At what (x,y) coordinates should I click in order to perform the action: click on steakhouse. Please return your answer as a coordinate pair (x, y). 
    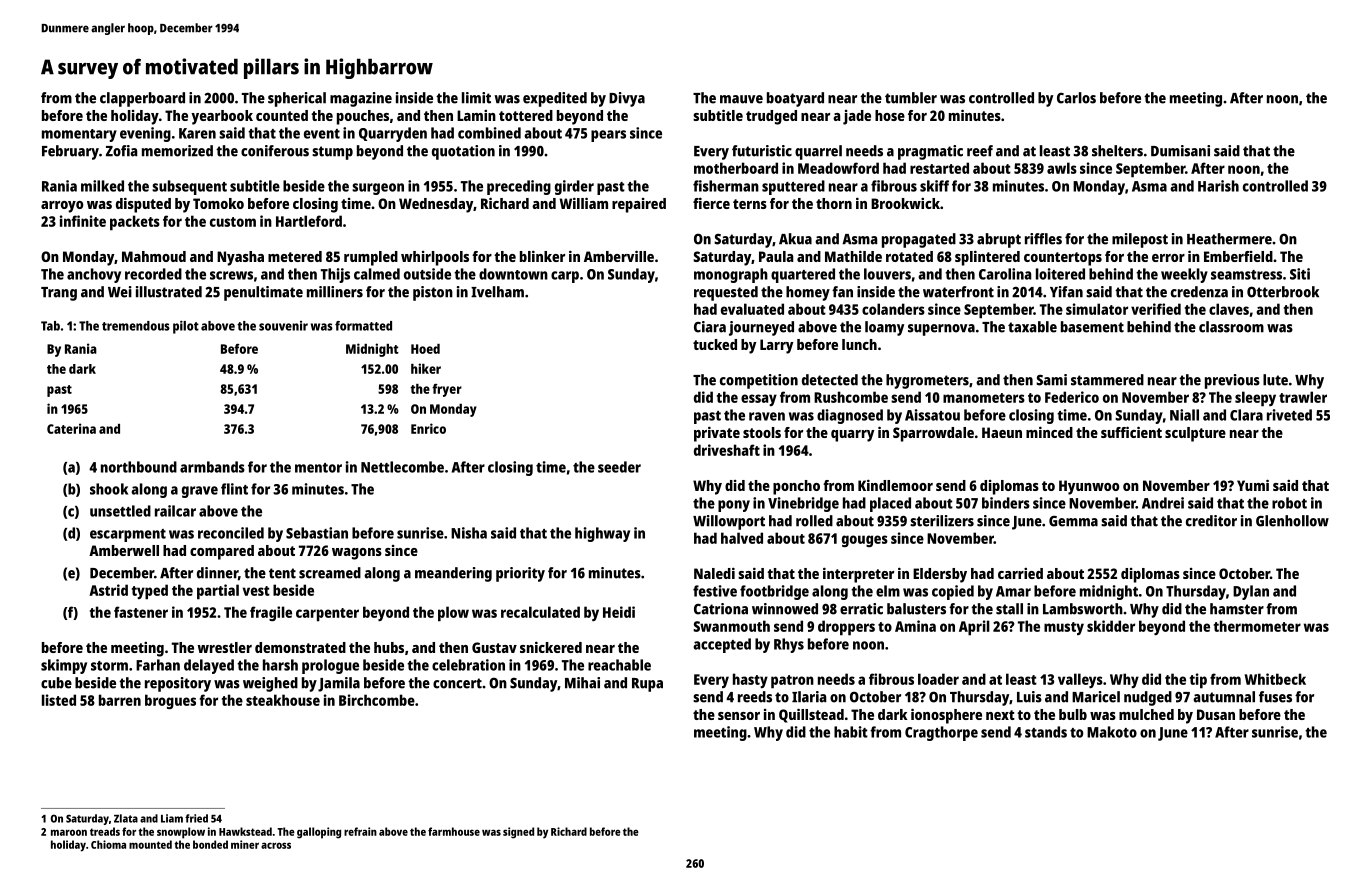
    Looking at the image, I should click on (283, 700).
